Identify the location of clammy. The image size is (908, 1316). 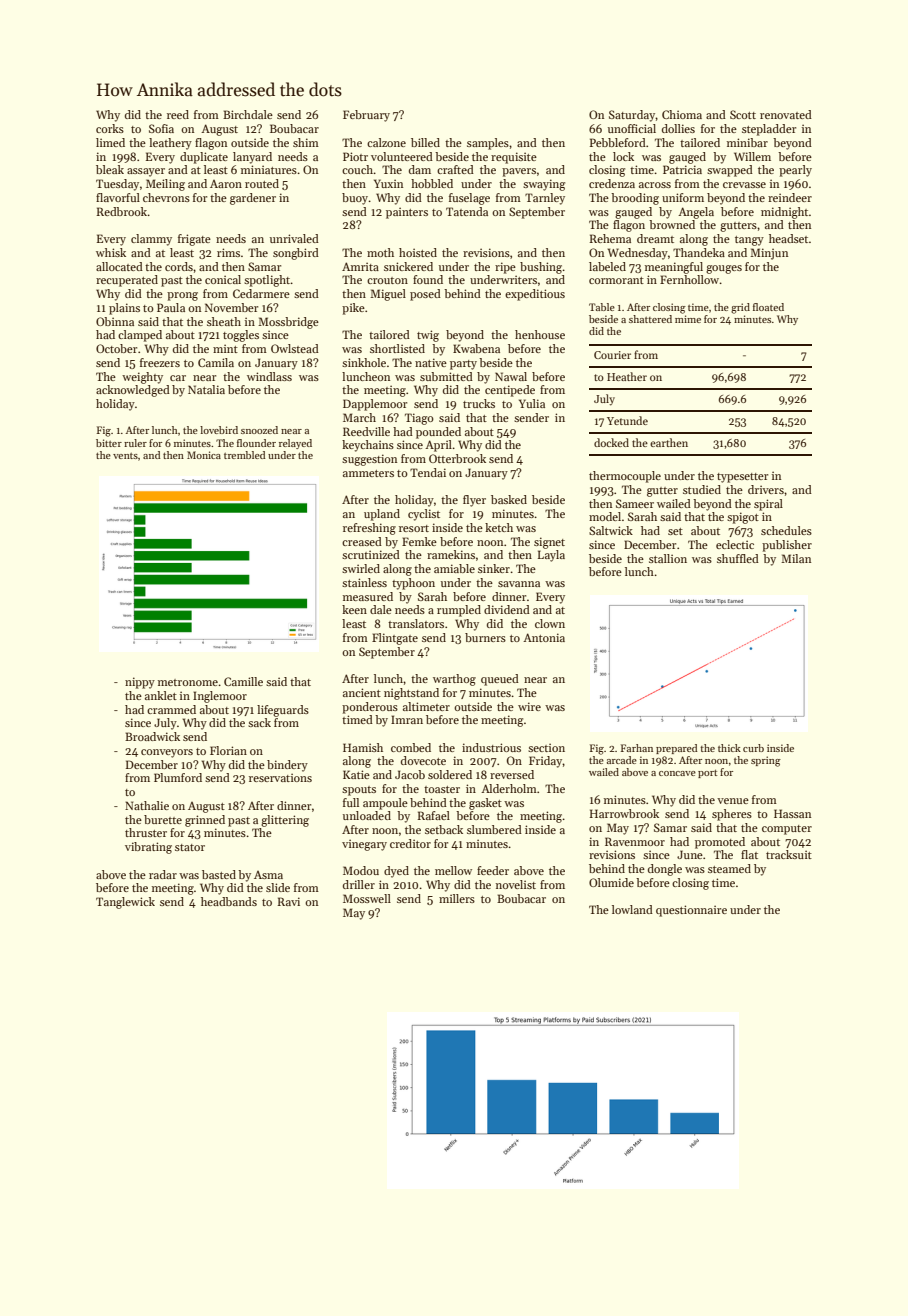
(151, 240).
